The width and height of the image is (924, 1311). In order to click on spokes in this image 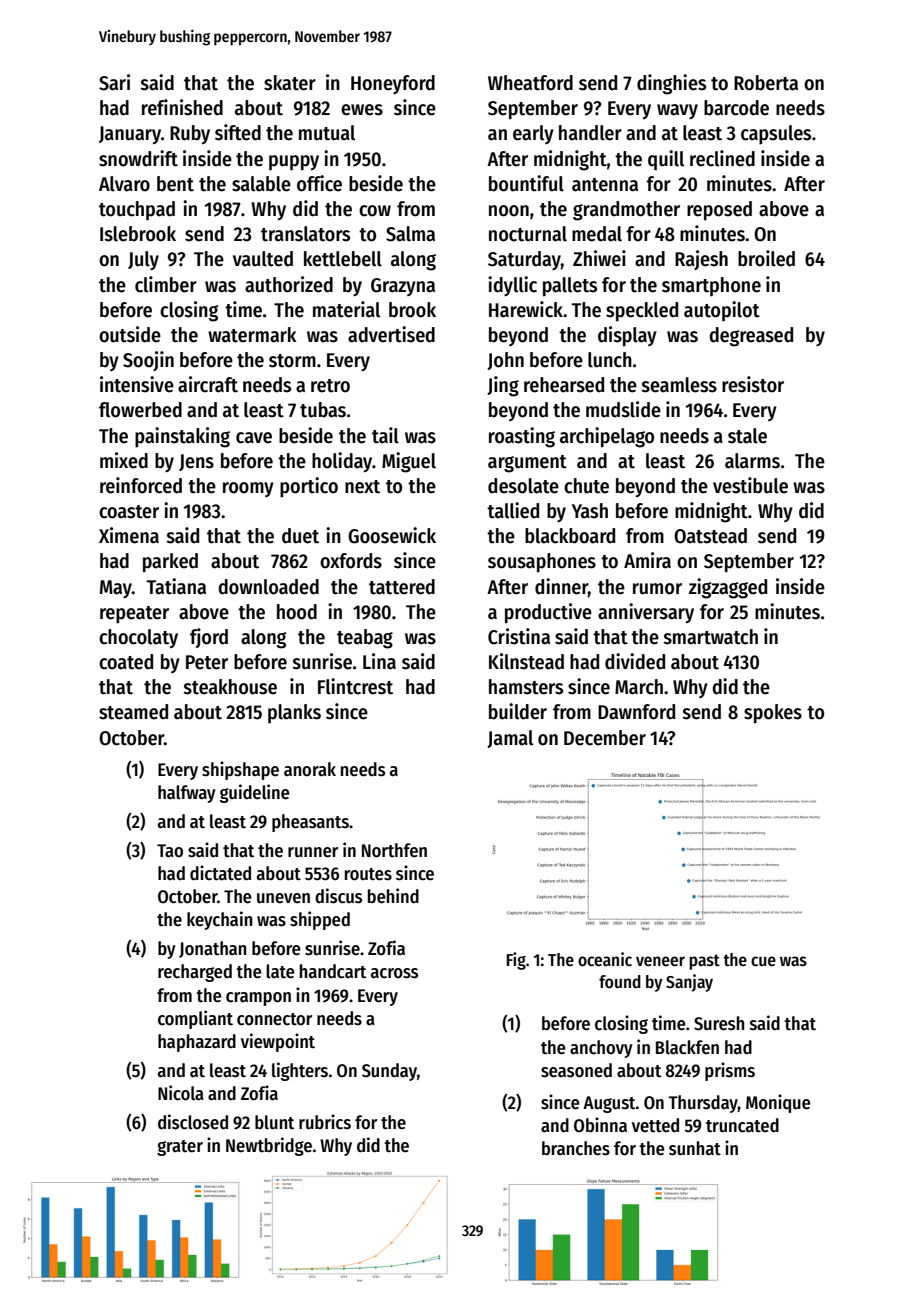, I will do `click(773, 714)`.
